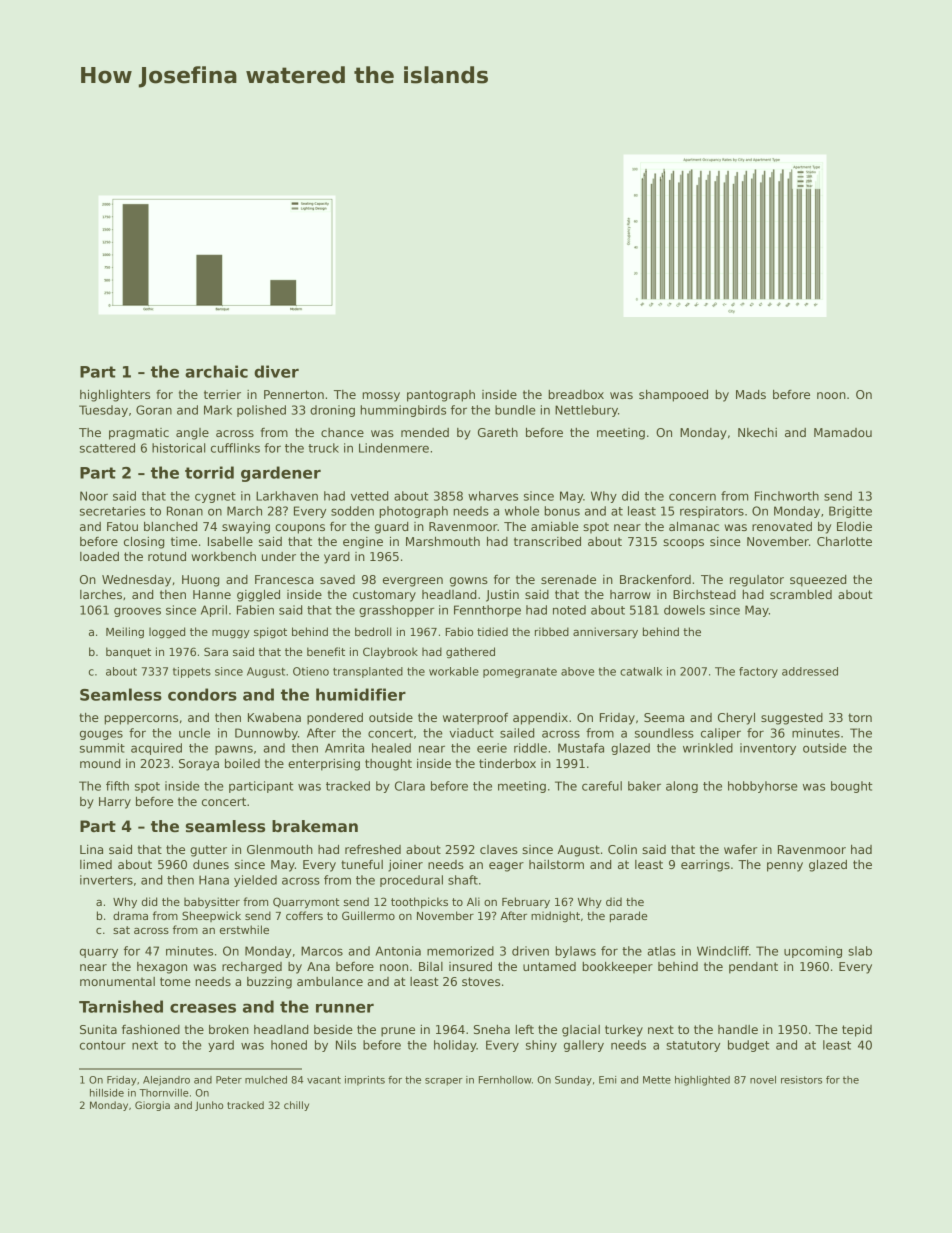  What do you see at coordinates (581, 748) in the document?
I see `Mustafa` at bounding box center [581, 748].
